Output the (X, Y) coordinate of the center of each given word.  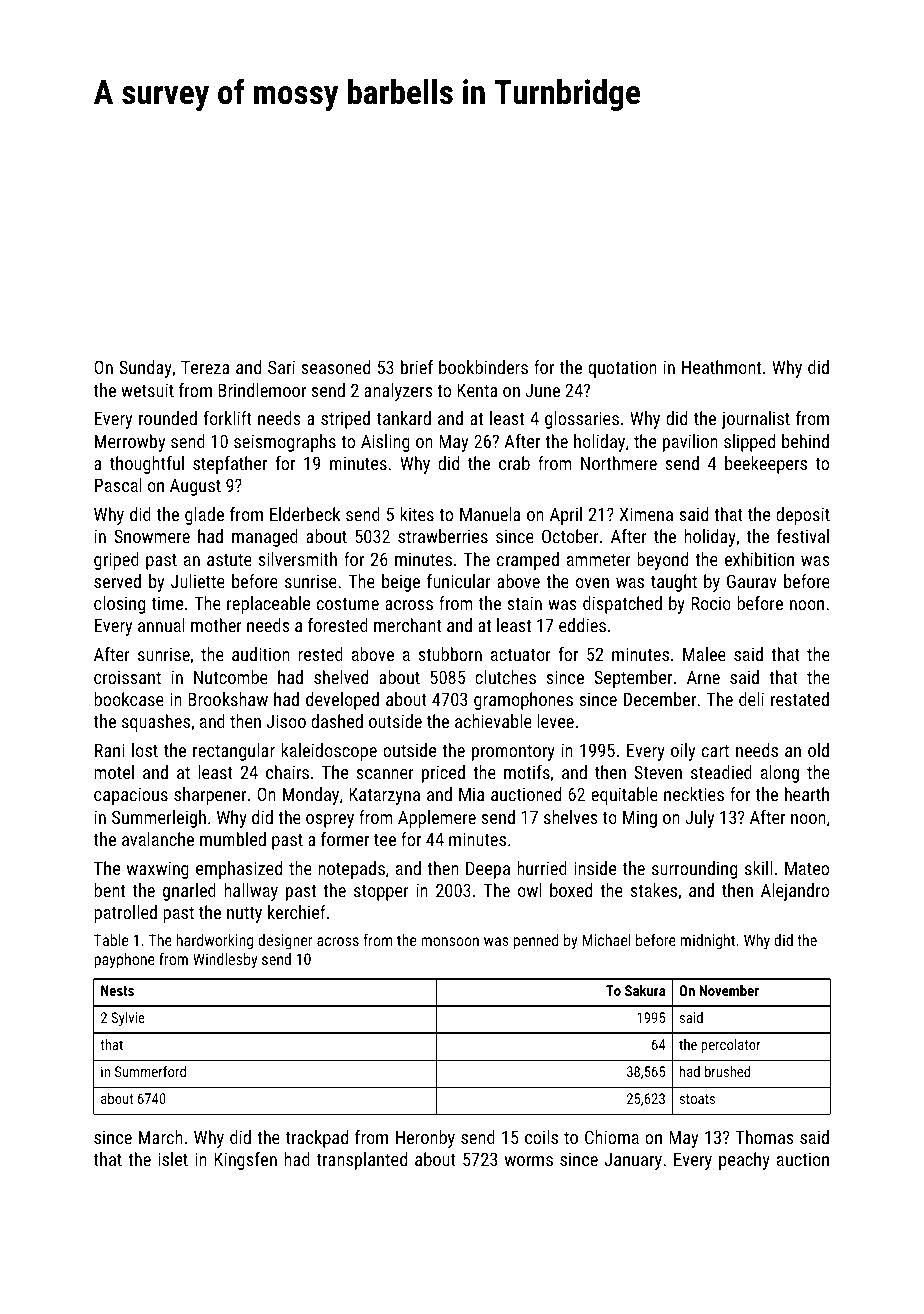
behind (805, 441)
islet (173, 1159)
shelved (341, 677)
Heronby (425, 1139)
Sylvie (128, 1019)
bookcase (129, 699)
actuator (521, 655)
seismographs (285, 443)
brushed (727, 1071)
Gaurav (752, 581)
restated (800, 699)
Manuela (490, 514)
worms (529, 1161)
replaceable (268, 605)
